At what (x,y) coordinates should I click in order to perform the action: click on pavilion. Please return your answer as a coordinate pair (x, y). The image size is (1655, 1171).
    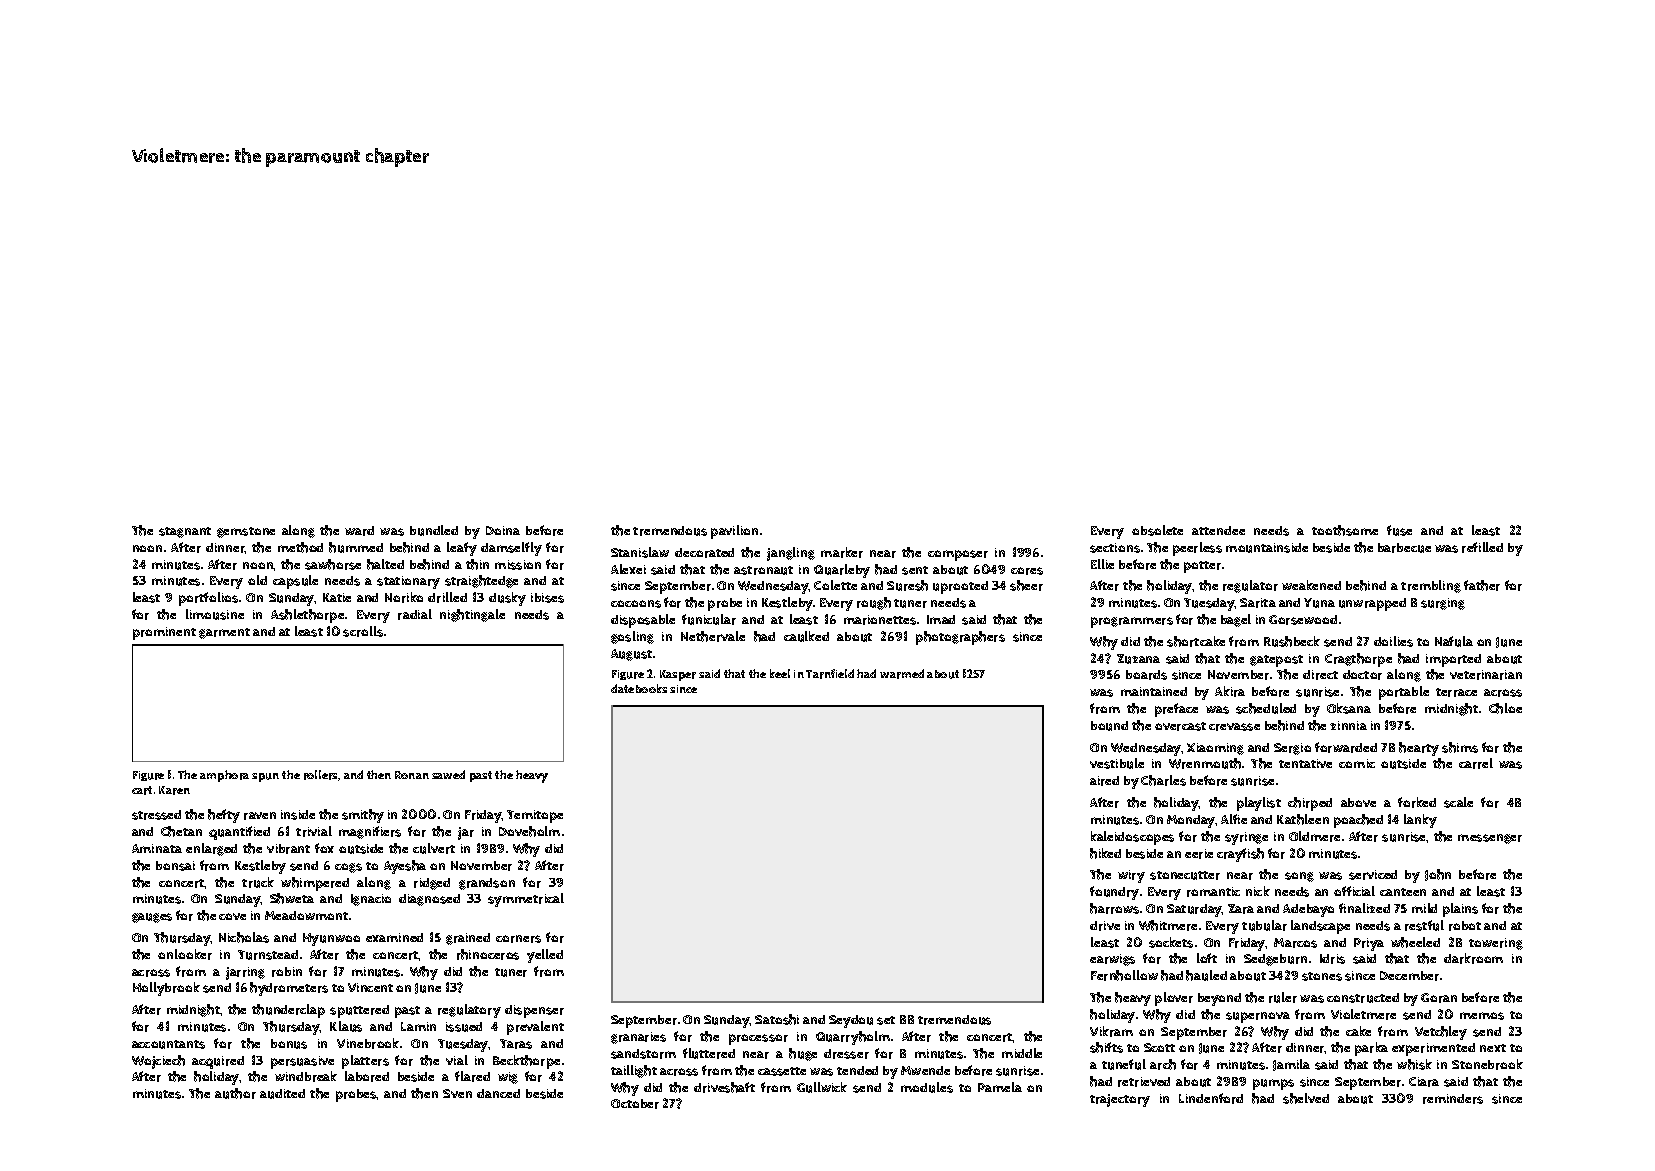
    Looking at the image, I should click on (734, 532).
